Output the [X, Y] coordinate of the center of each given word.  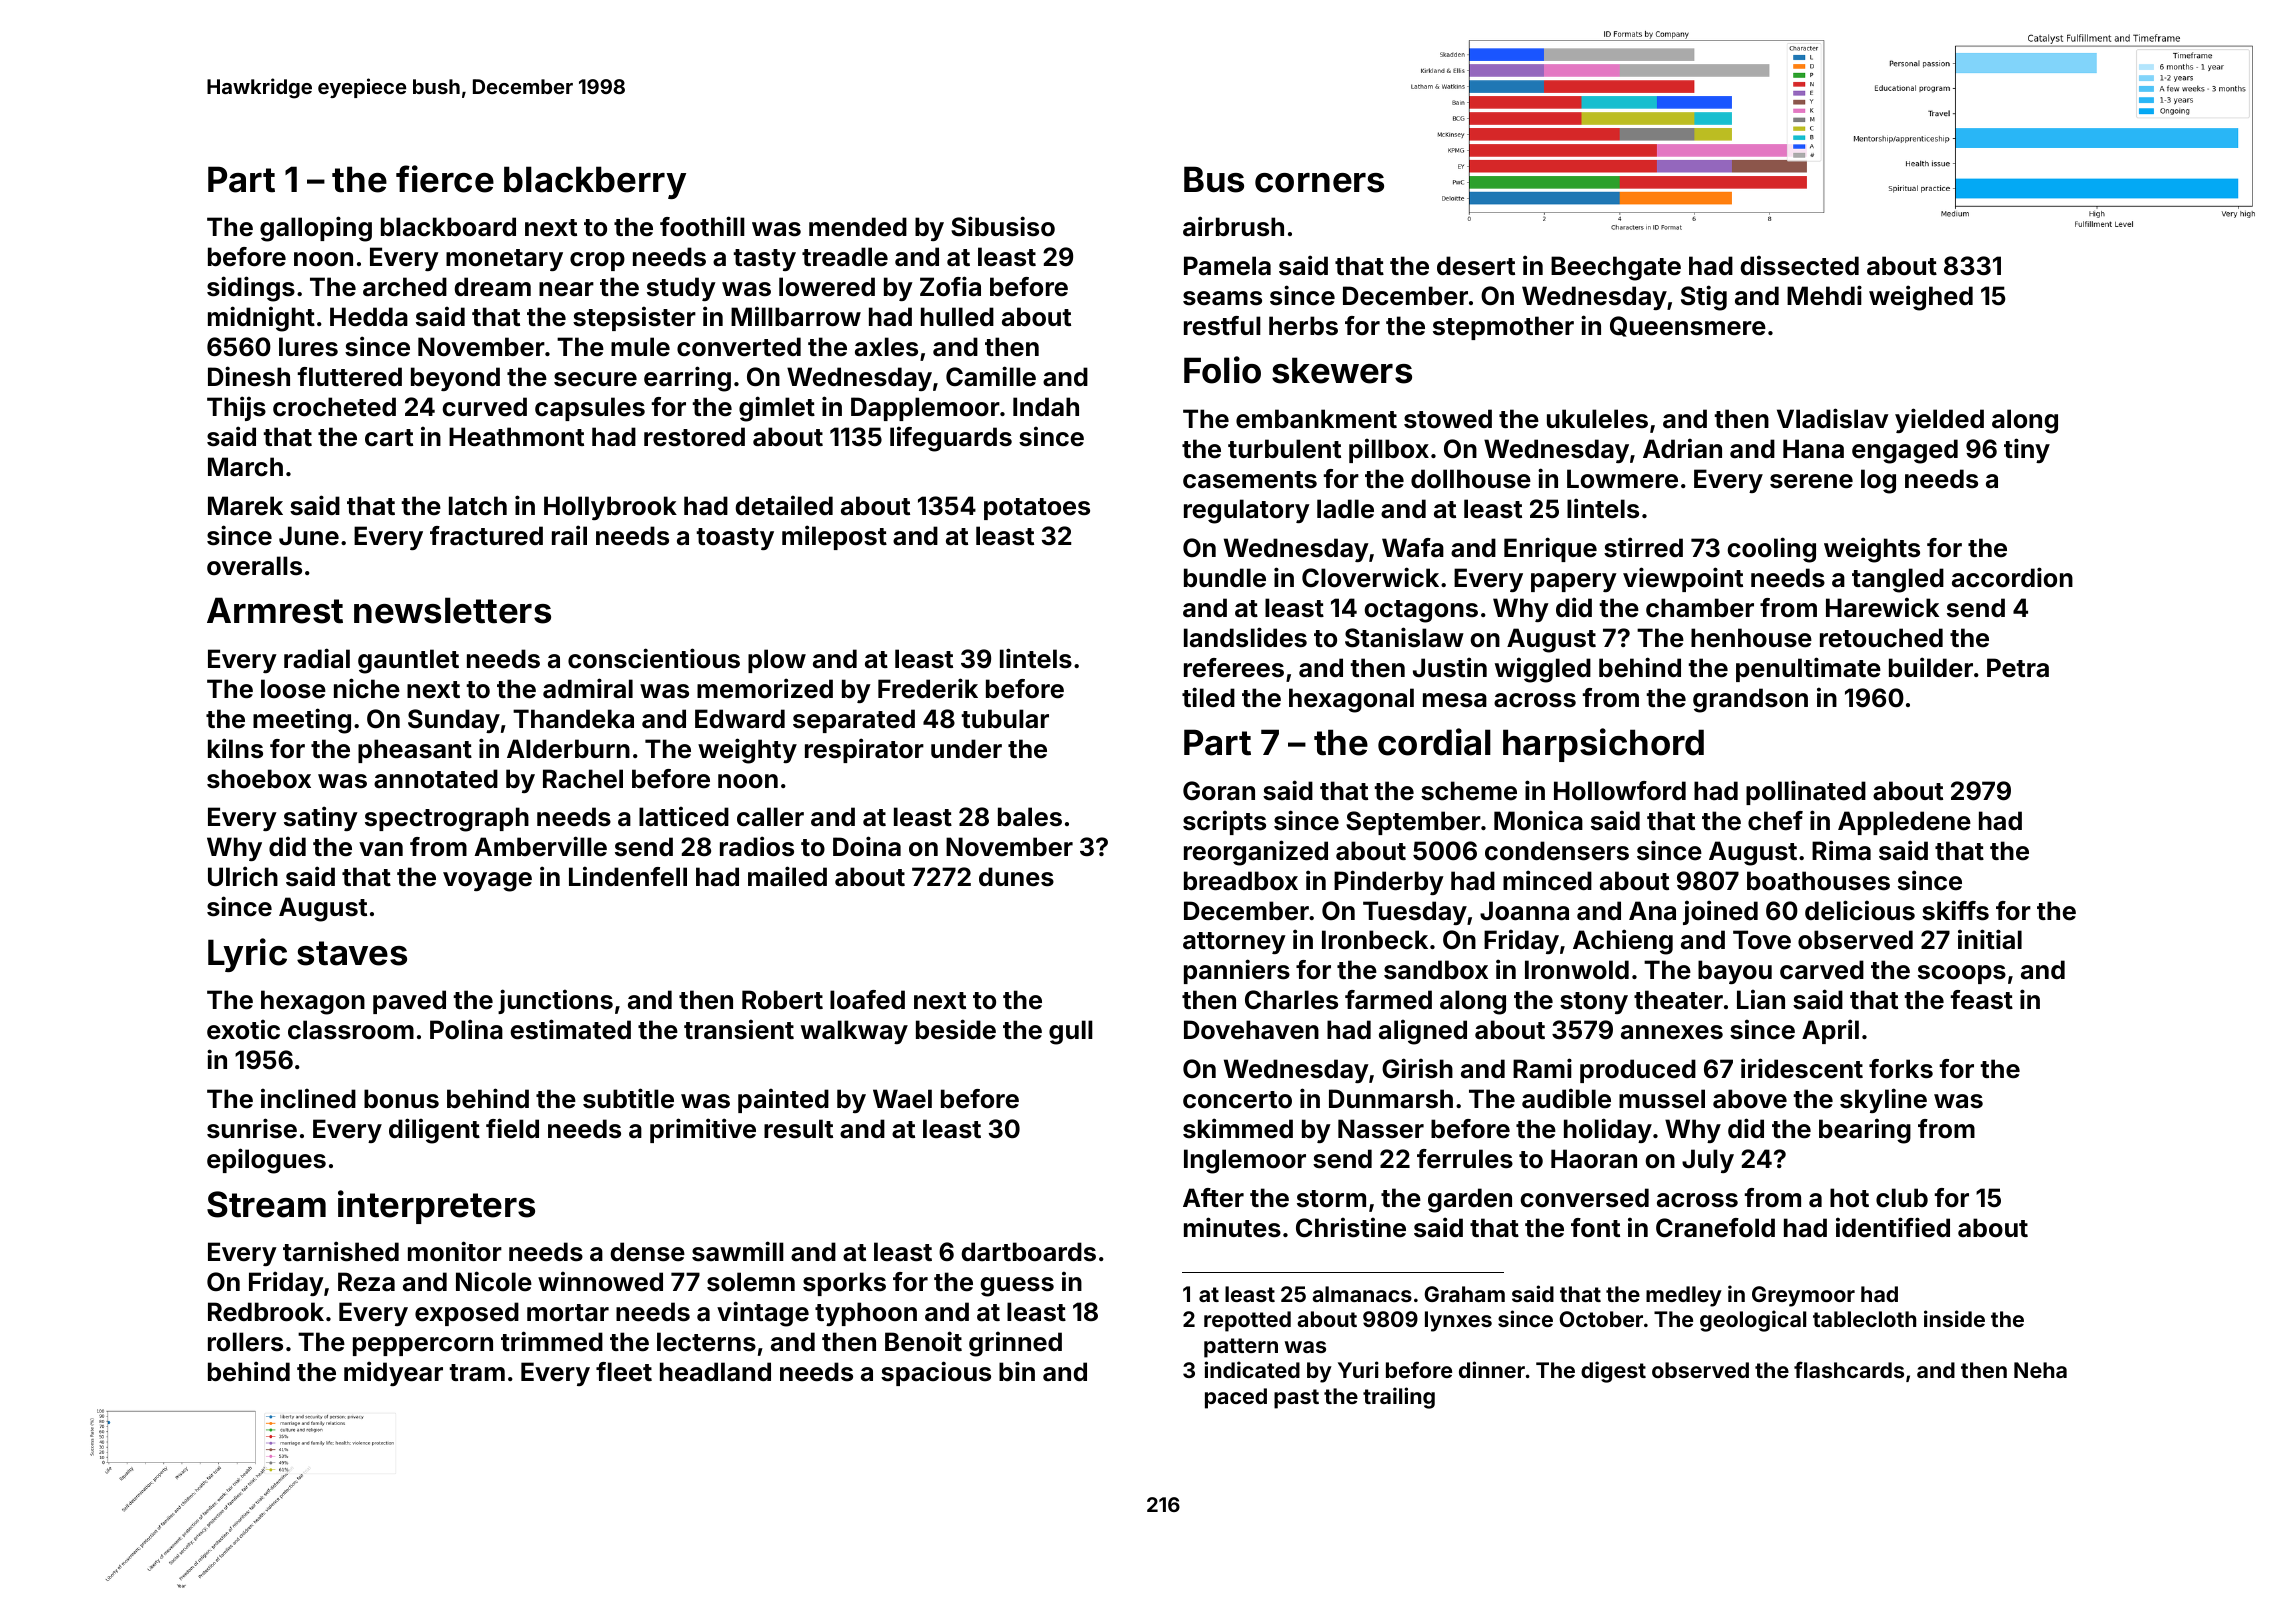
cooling [1771, 550]
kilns [235, 748]
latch [478, 506]
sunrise [252, 1128]
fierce [445, 179]
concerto [1237, 1100]
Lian [1761, 999]
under [966, 749]
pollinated [1806, 792]
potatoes [1037, 509]
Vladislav [1832, 418]
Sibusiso [1003, 226]
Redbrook [266, 1312]
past [1296, 1399]
